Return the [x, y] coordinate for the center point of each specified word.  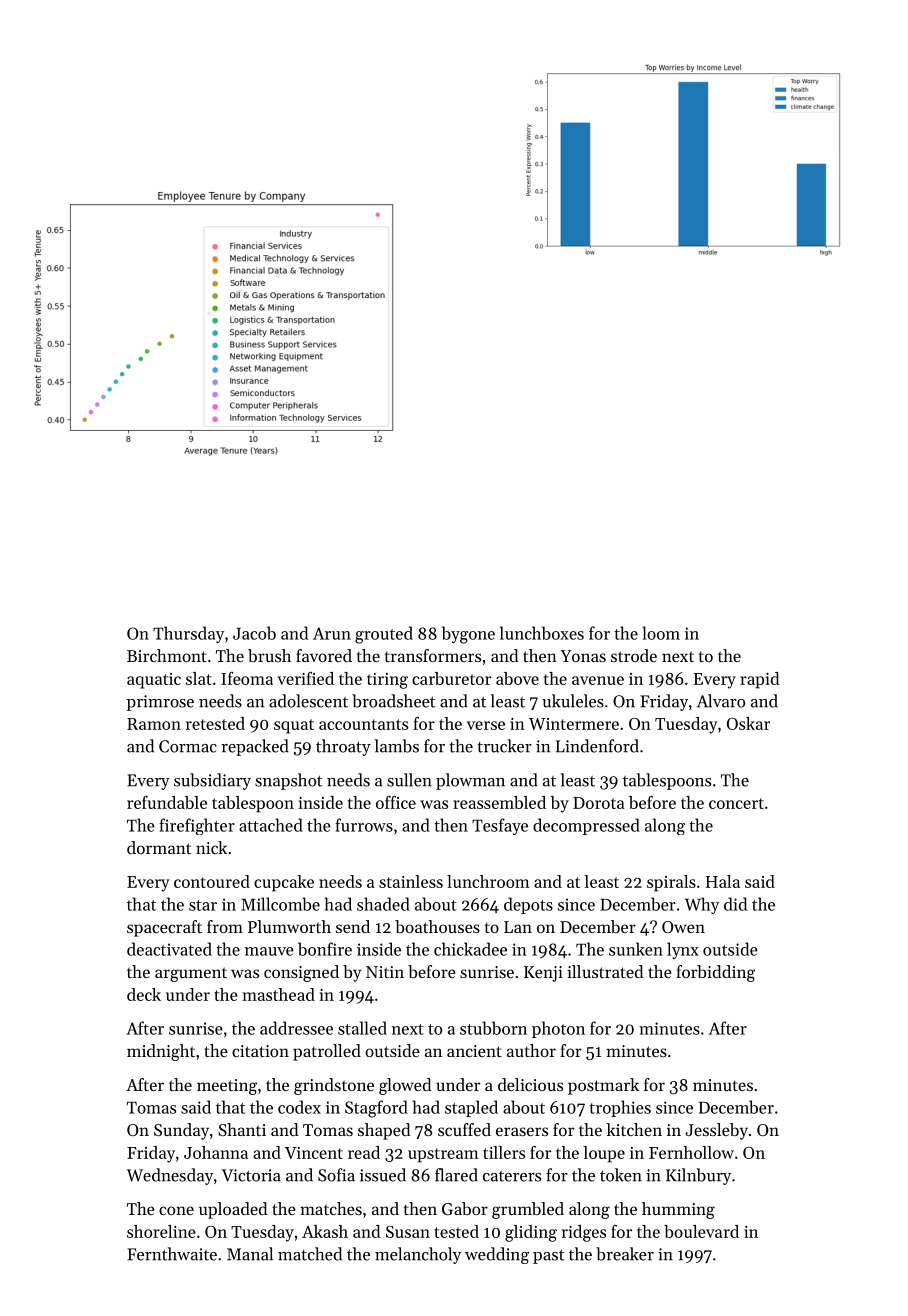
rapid [759, 680]
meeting [227, 1087]
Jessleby [716, 1131]
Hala [722, 881]
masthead [279, 994]
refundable [167, 802]
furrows [364, 825]
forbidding [715, 973]
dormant [159, 847]
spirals [671, 883]
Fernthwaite [172, 1254]
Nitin [385, 972]
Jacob [254, 633]
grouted [384, 635]
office [396, 802]
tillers [504, 1152]
